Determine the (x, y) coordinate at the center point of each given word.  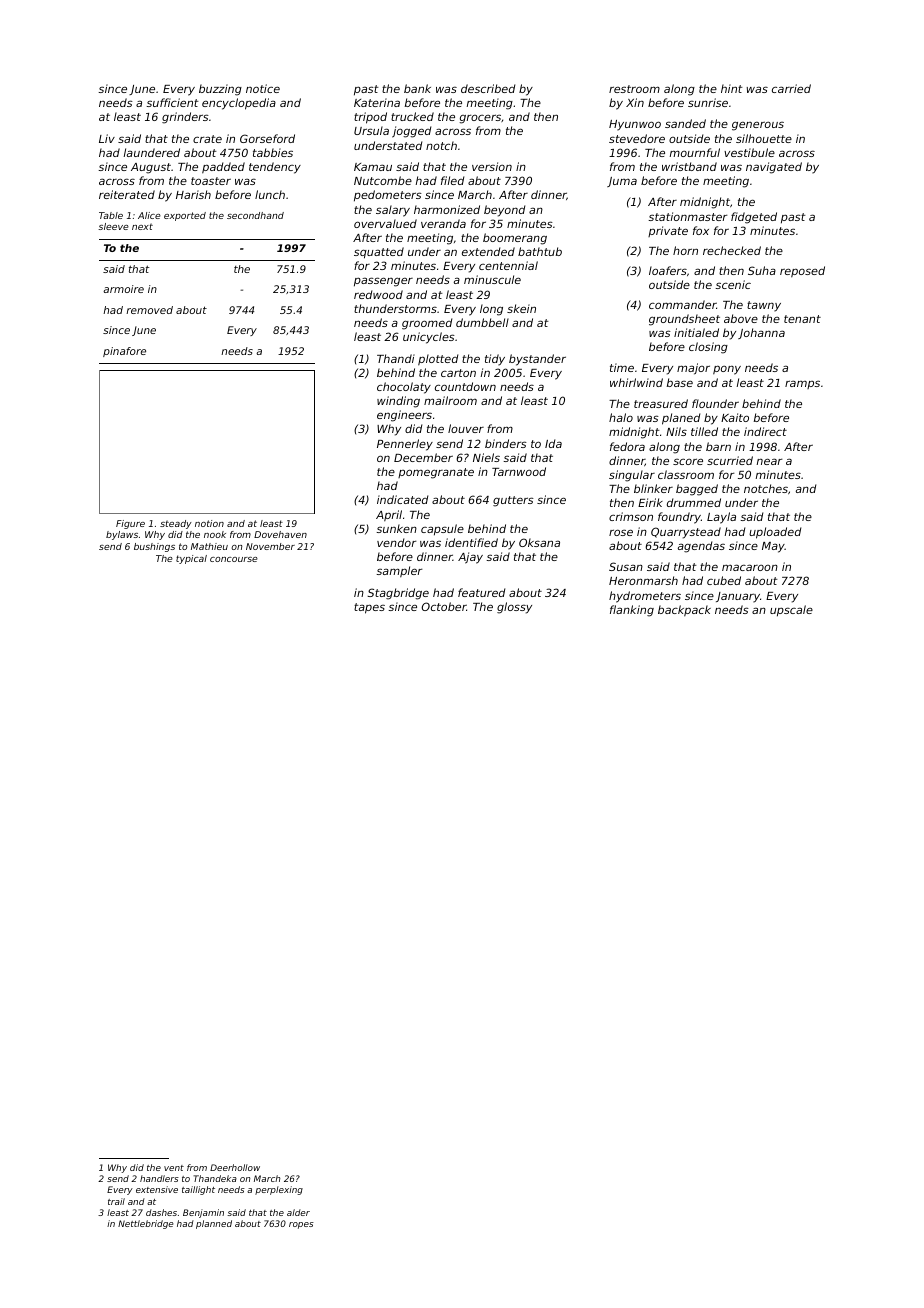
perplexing (279, 1190)
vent (174, 1168)
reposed (802, 272)
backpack (684, 611)
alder (298, 1212)
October (444, 606)
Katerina (377, 102)
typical (191, 559)
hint (732, 88)
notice (263, 88)
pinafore (124, 352)
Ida (553, 443)
